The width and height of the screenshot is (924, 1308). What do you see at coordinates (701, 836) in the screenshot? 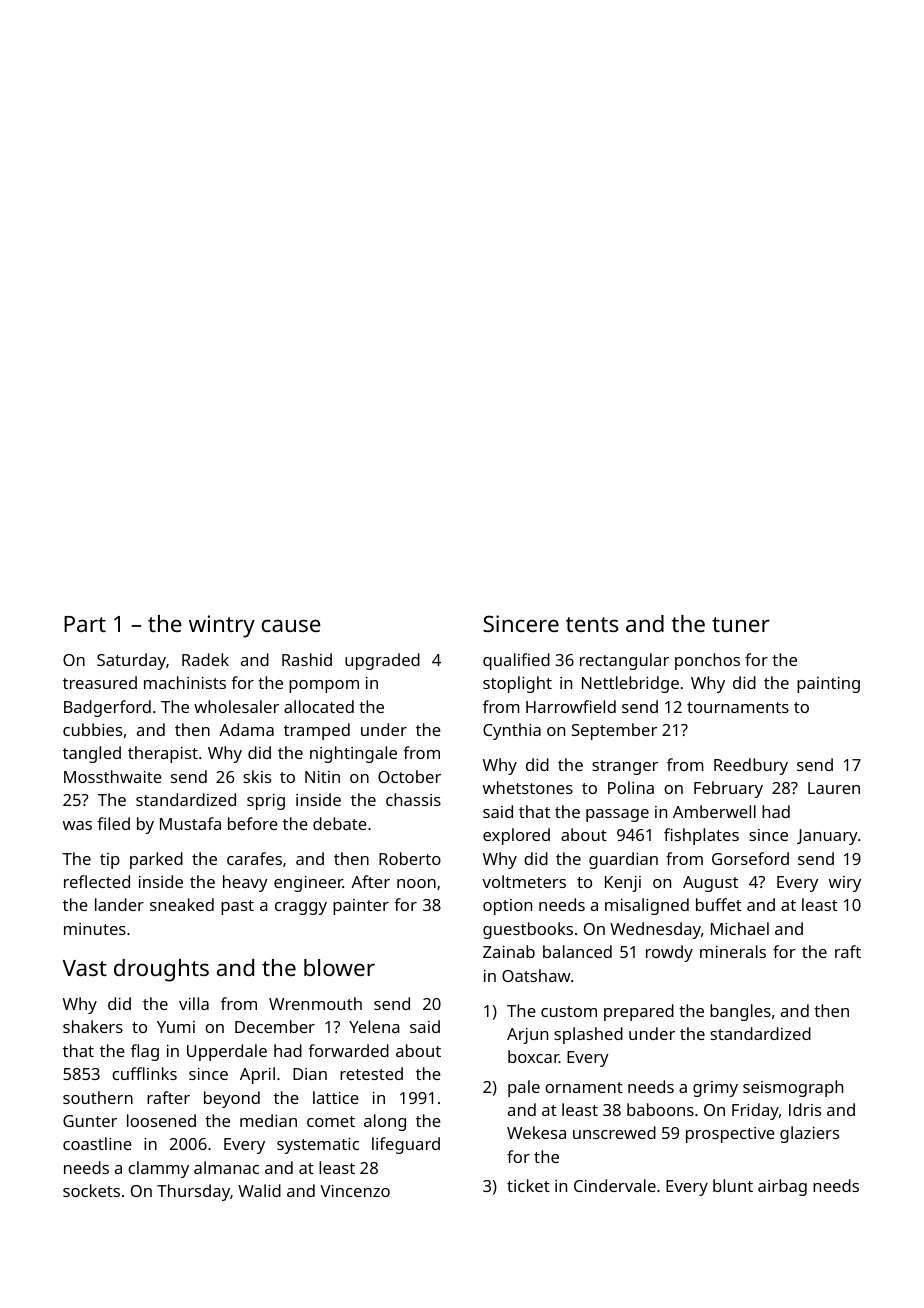
I see `fishplates` at bounding box center [701, 836].
